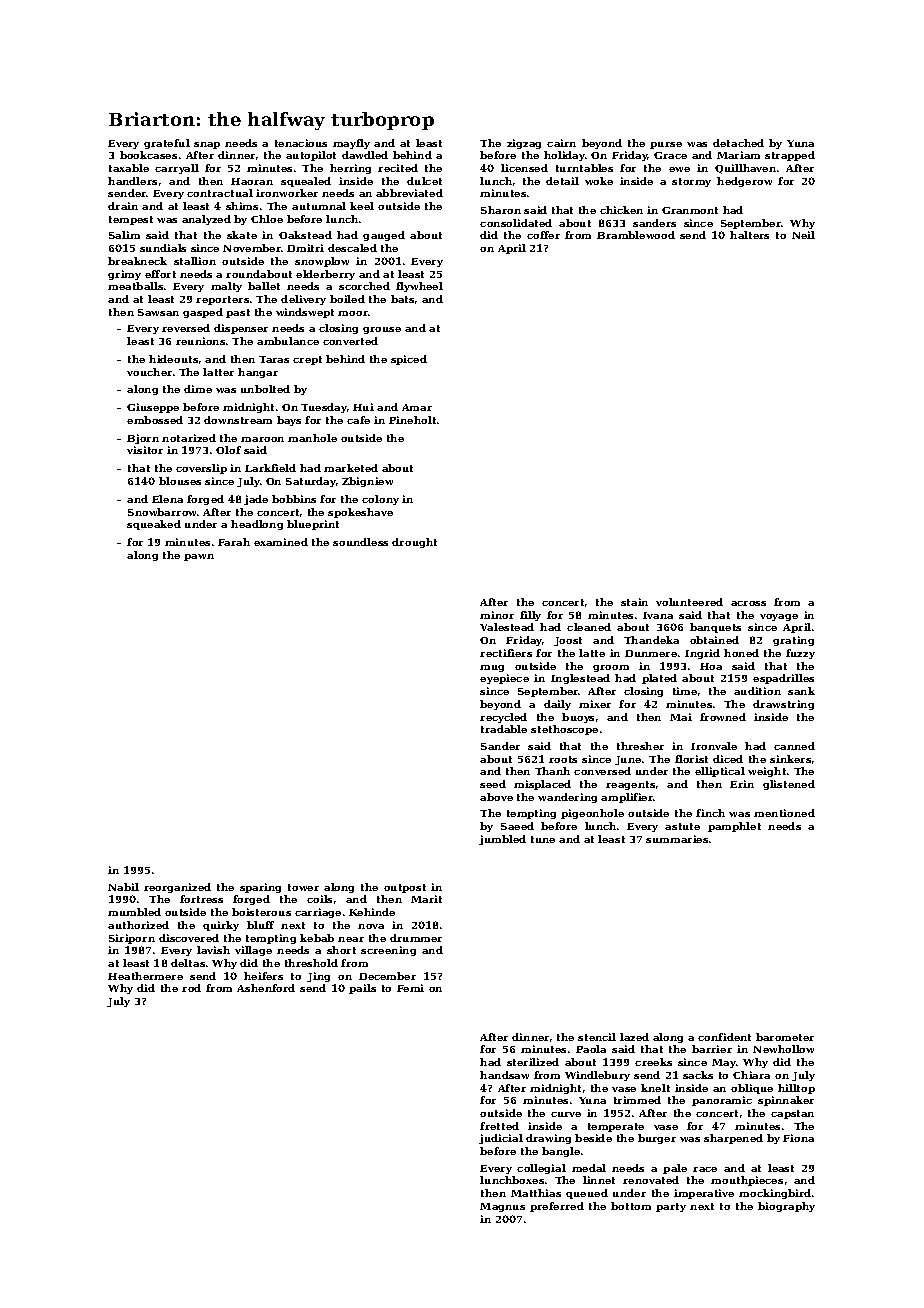 This screenshot has width=924, height=1308. Describe the element at coordinates (351, 144) in the screenshot. I see `mayfly` at that location.
